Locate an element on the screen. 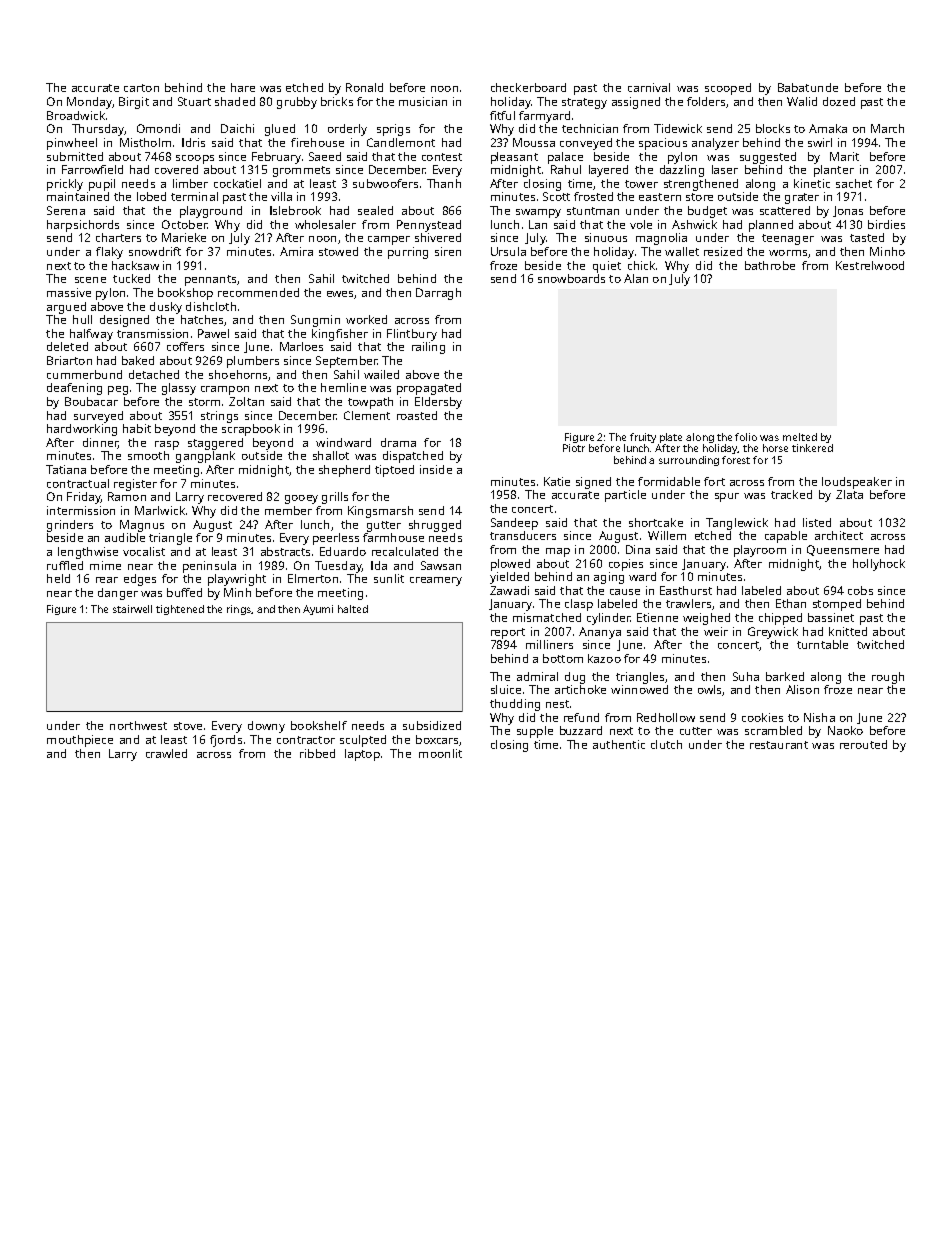  clutch is located at coordinates (666, 744).
